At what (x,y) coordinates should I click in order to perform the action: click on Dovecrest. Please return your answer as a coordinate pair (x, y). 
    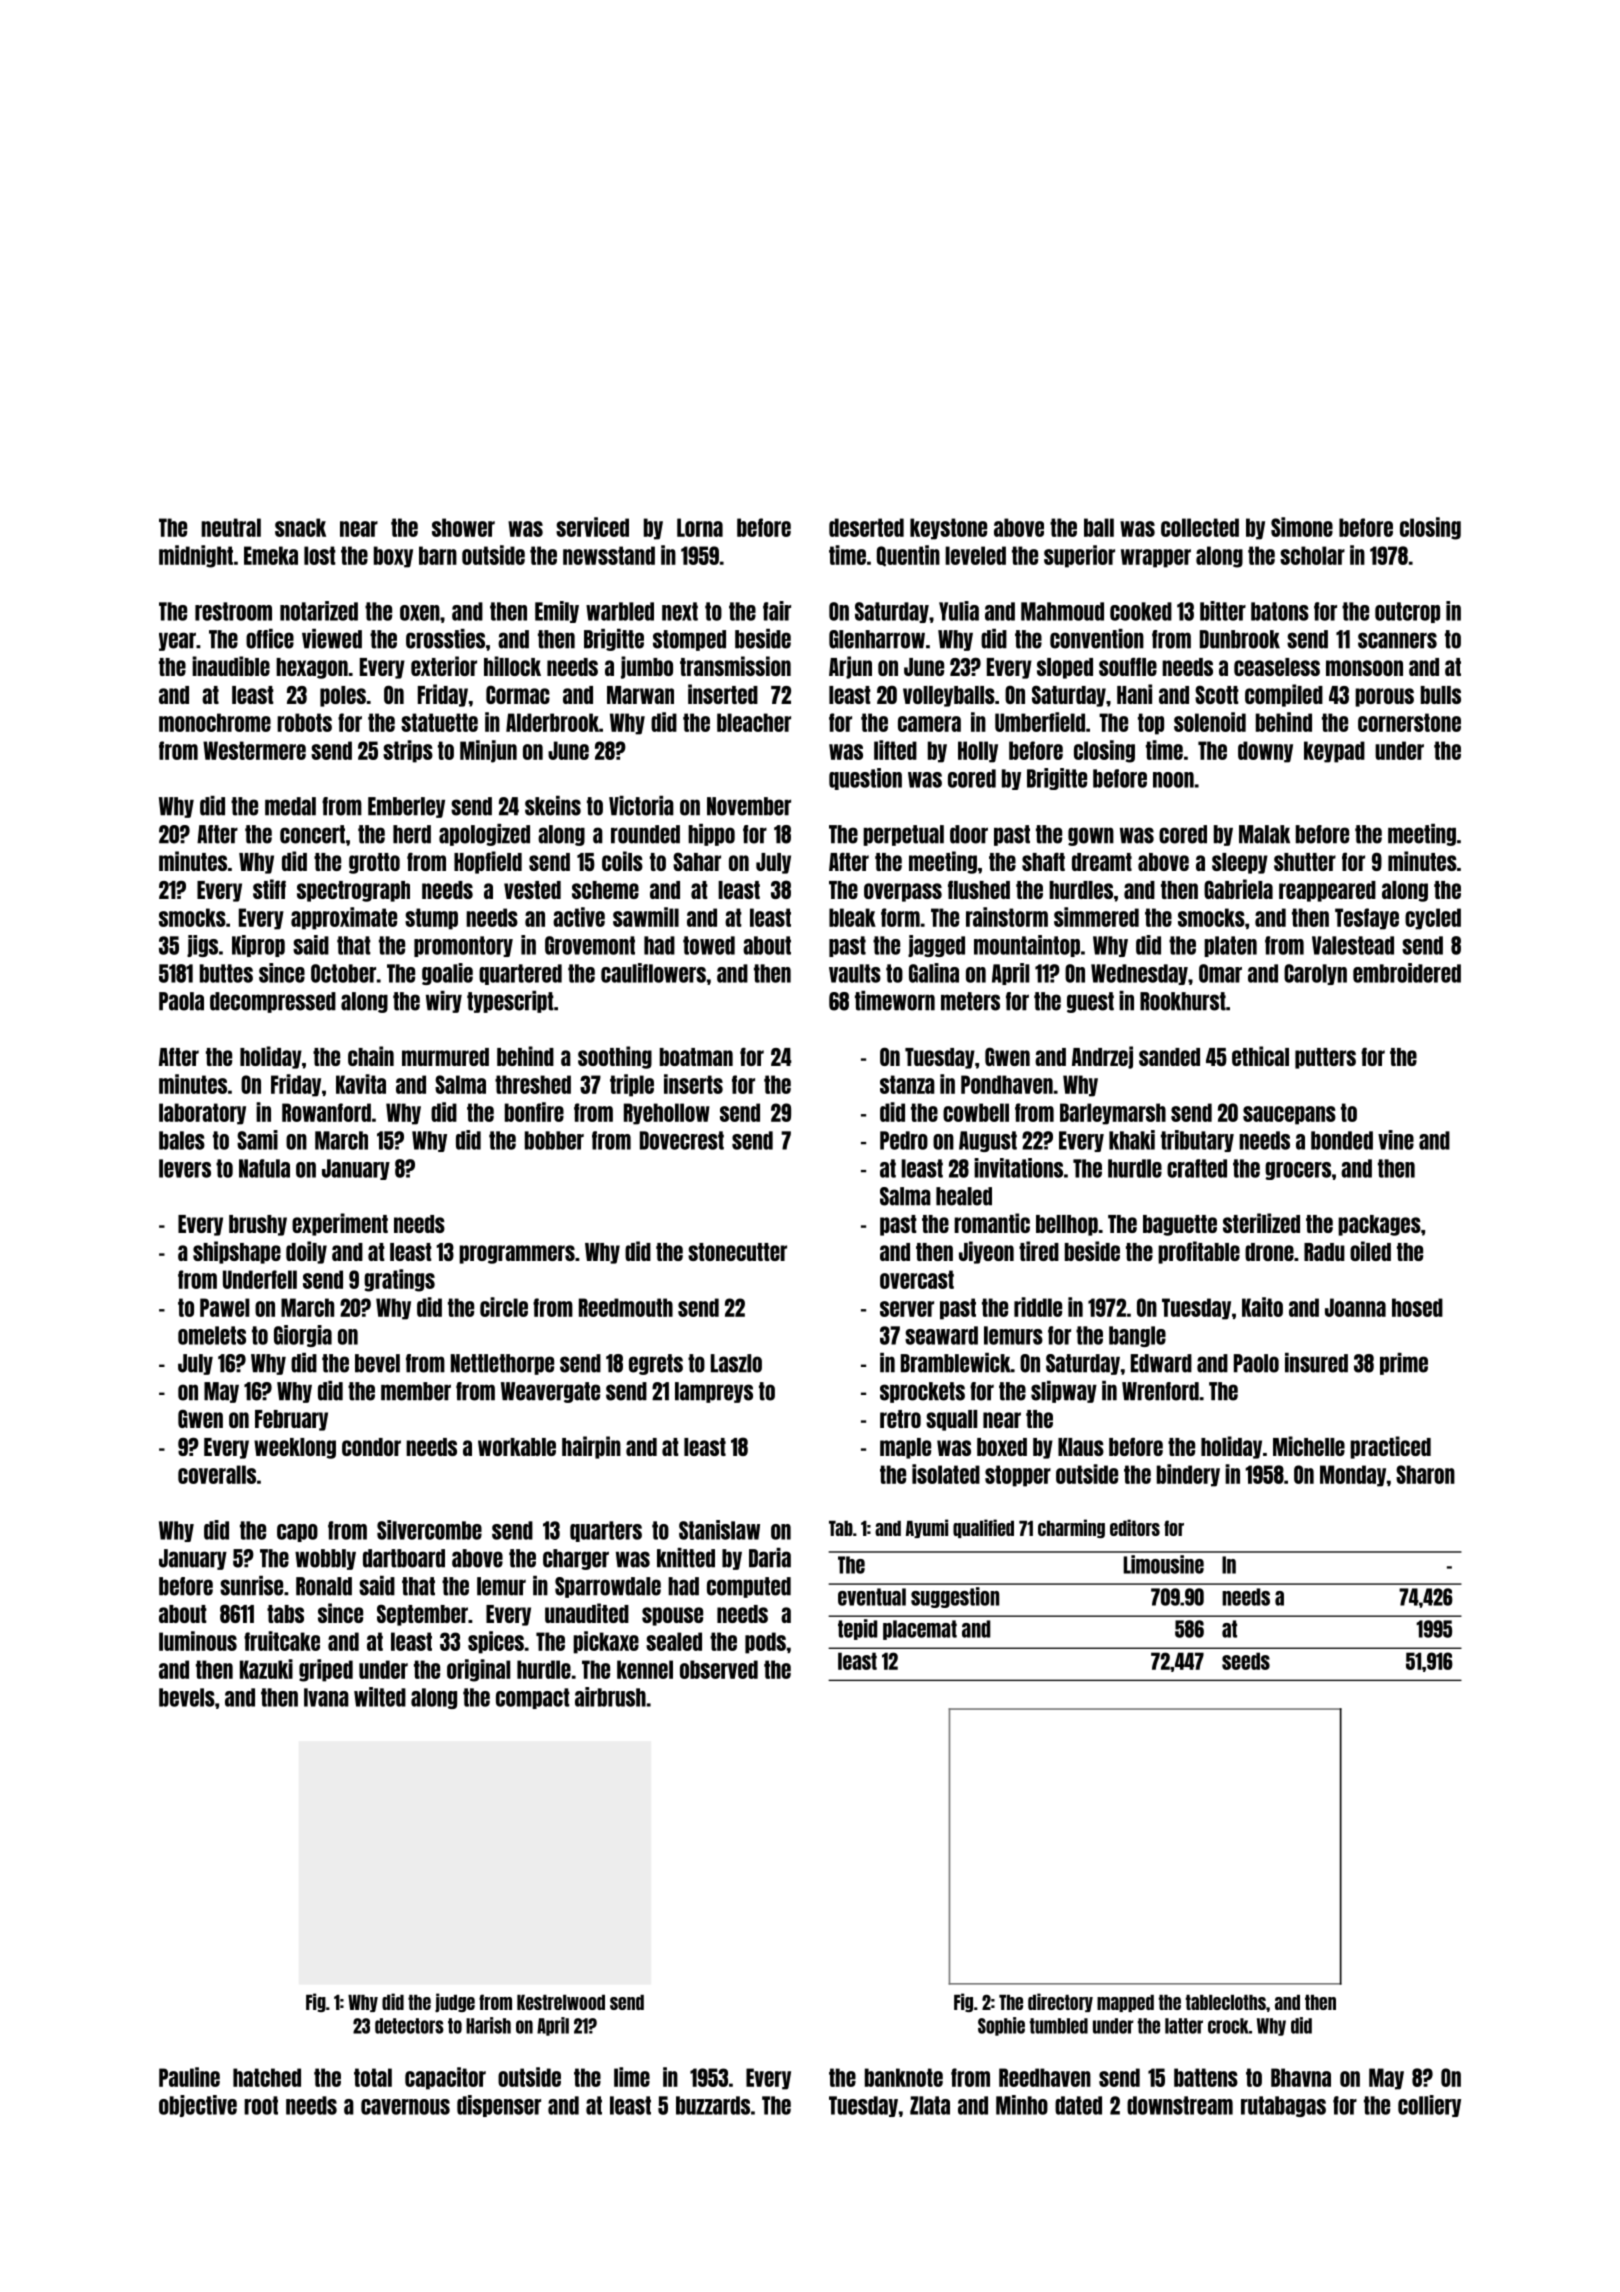
    Looking at the image, I should click on (682, 1140).
